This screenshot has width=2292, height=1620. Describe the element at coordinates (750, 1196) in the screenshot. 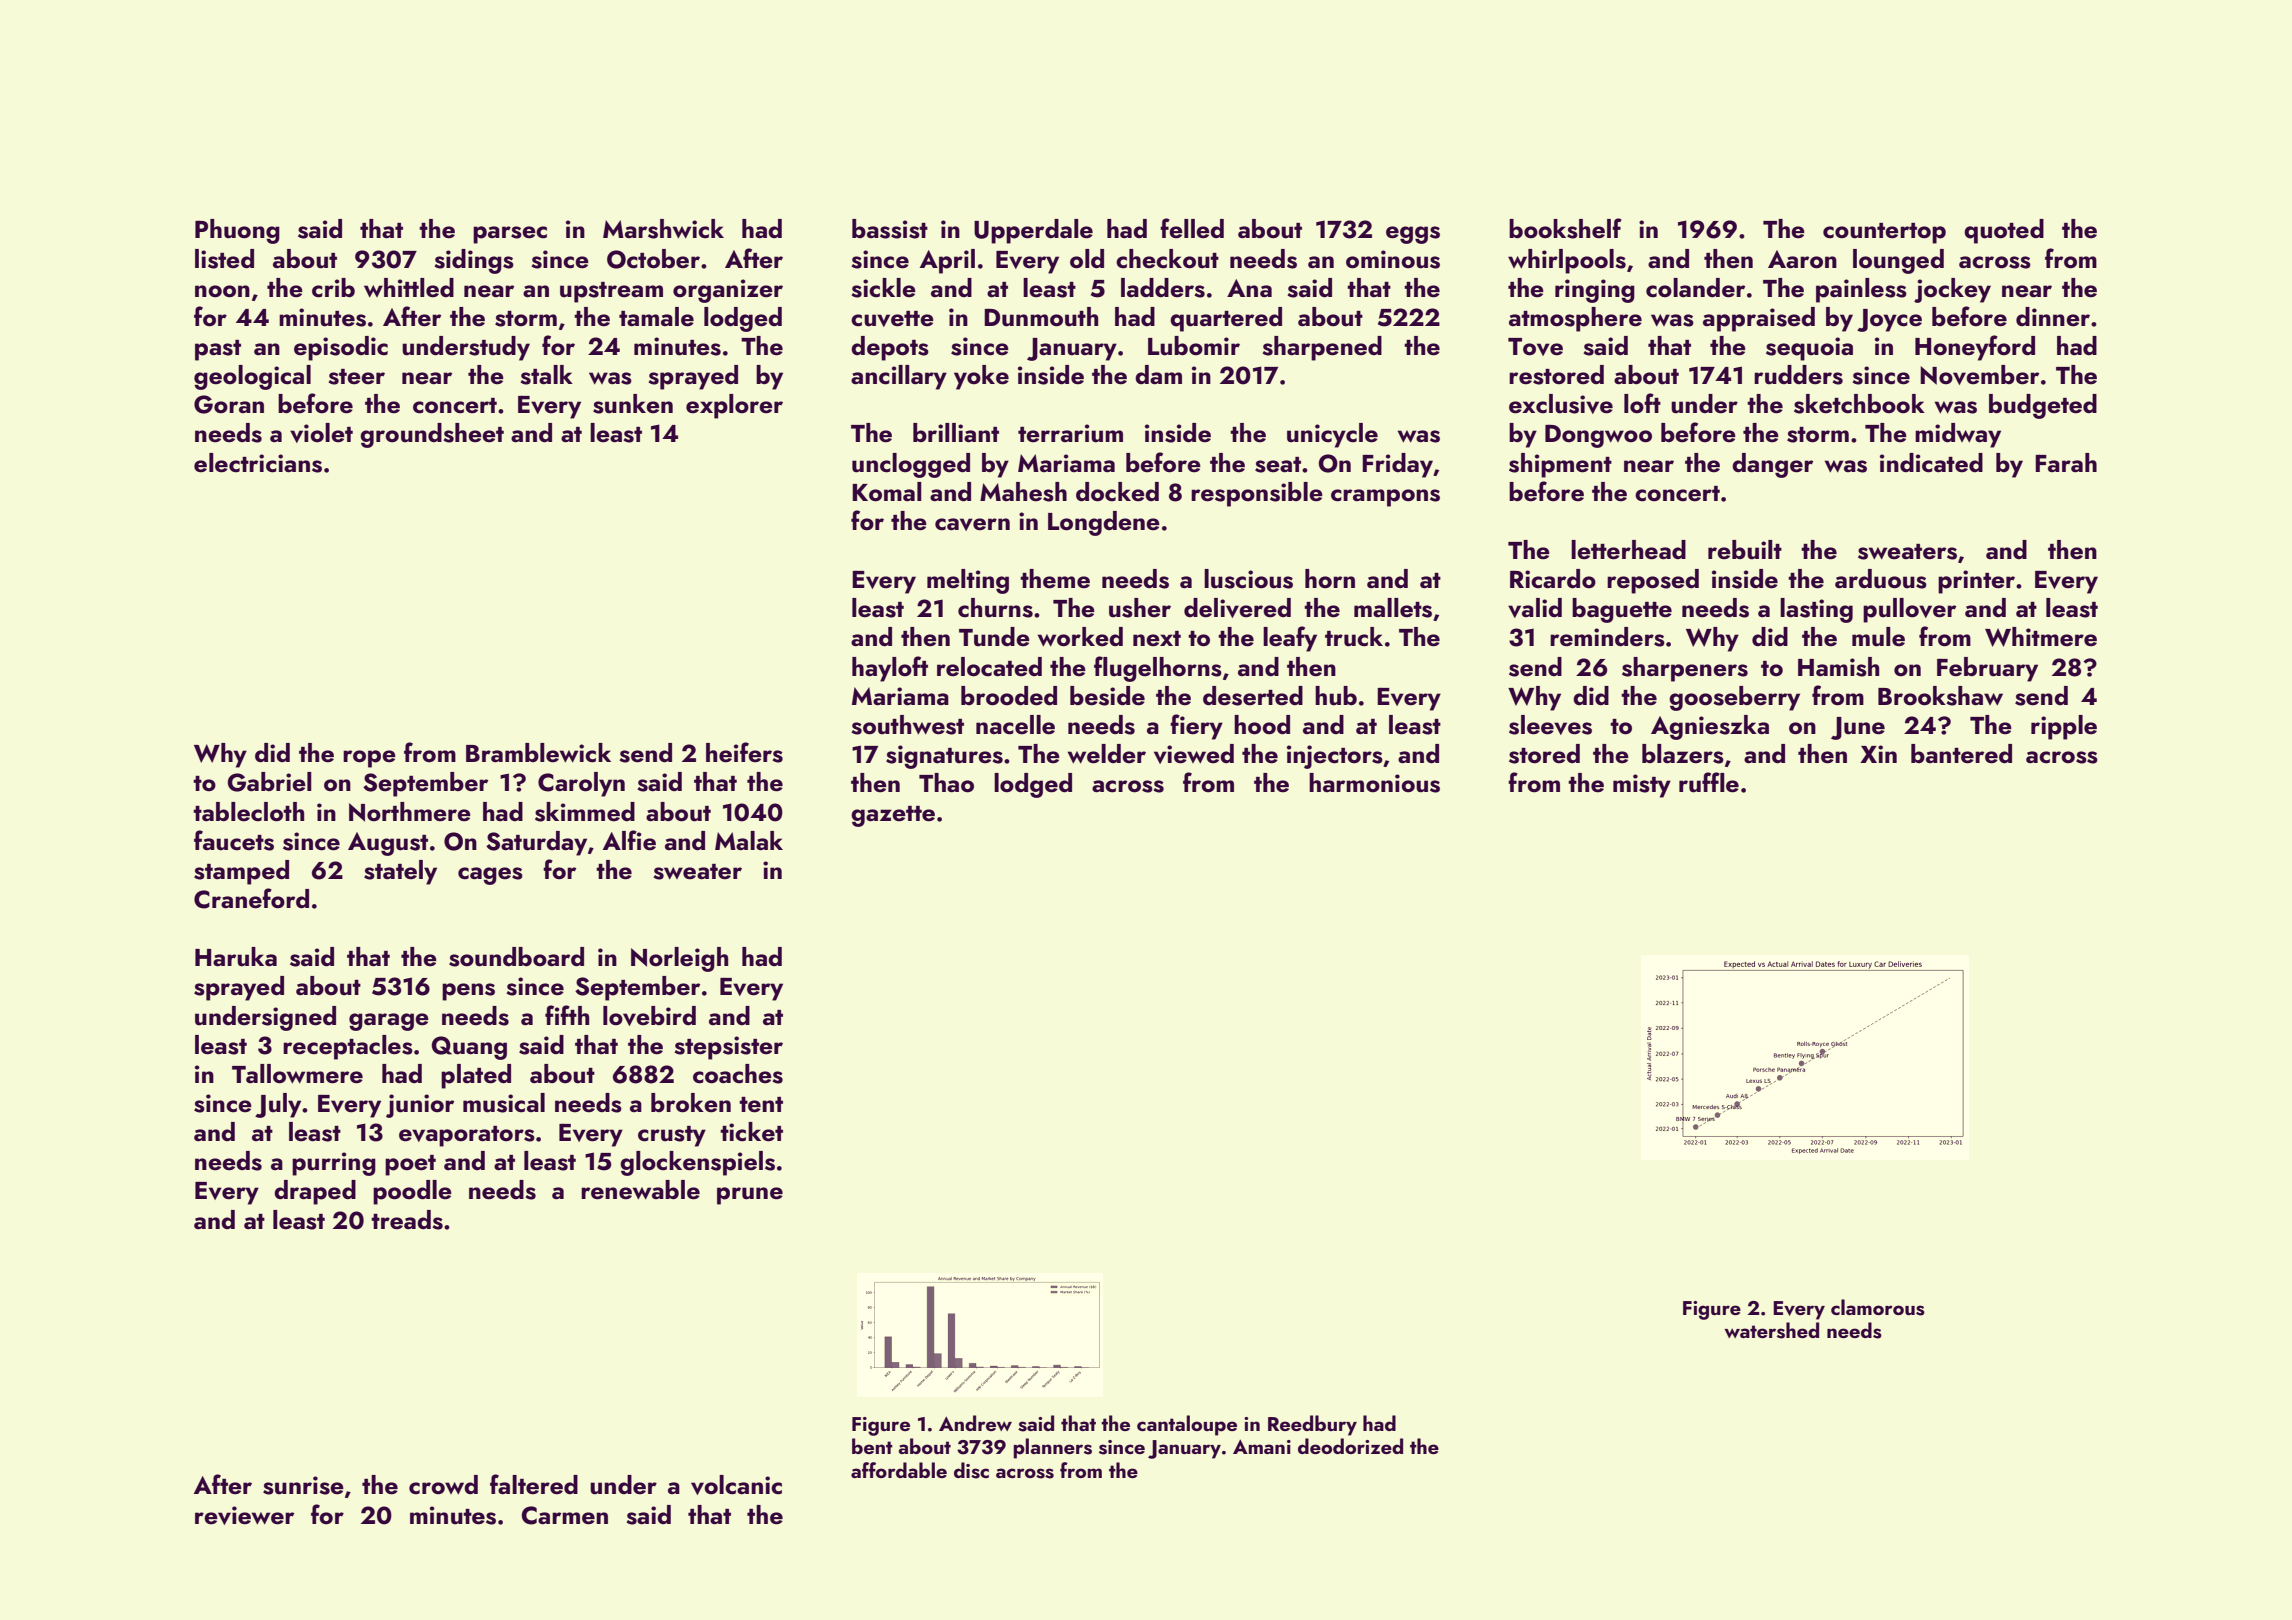

I see `prune` at that location.
